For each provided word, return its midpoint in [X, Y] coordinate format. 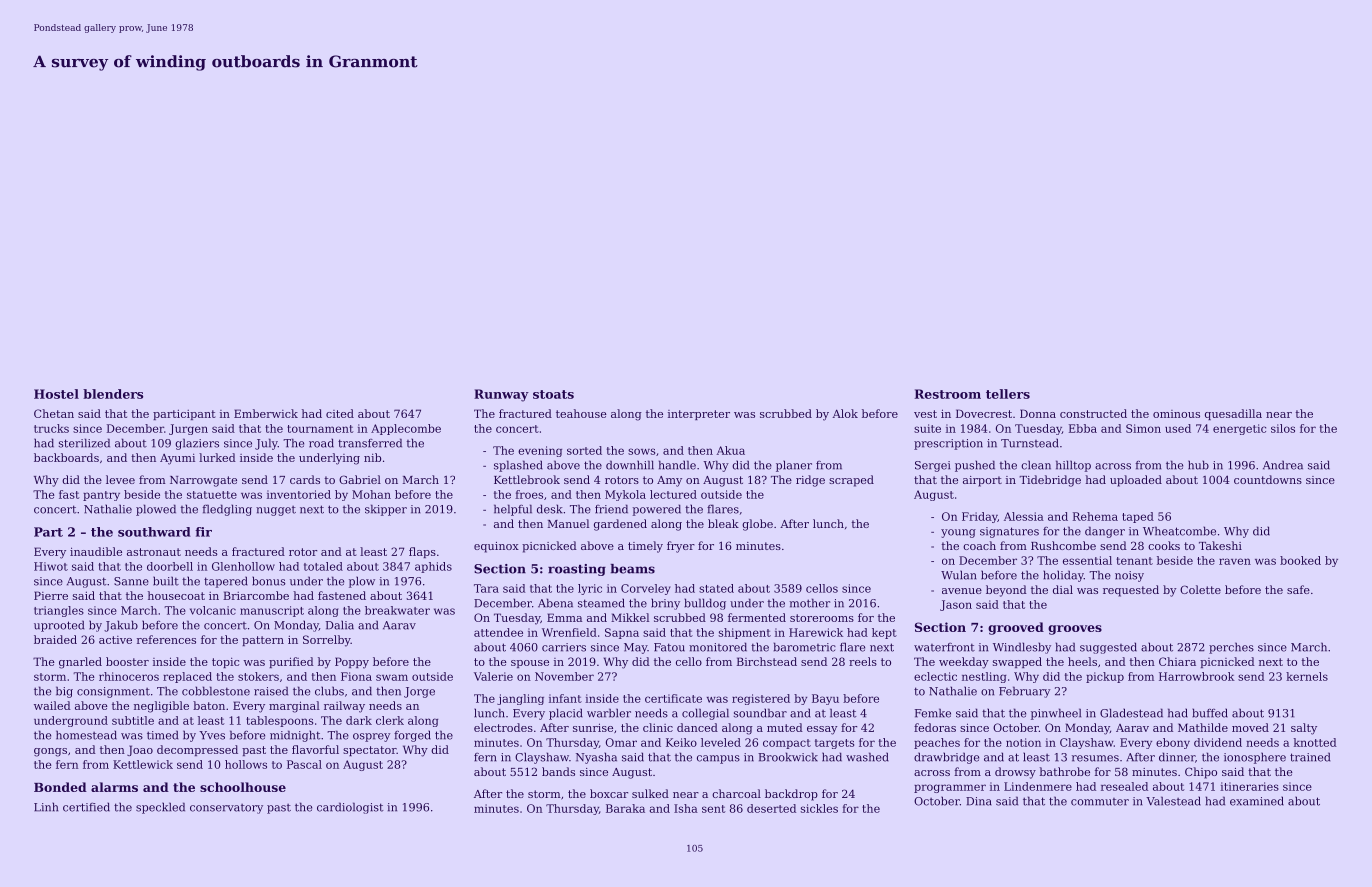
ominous [1176, 414]
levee [120, 479]
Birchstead [767, 661]
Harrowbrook [1197, 676]
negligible [161, 707]
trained [1310, 757]
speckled [160, 808]
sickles [819, 808]
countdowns [1268, 479]
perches [1231, 648]
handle [677, 465]
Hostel [56, 394]
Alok [845, 413]
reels [863, 661]
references [166, 639]
